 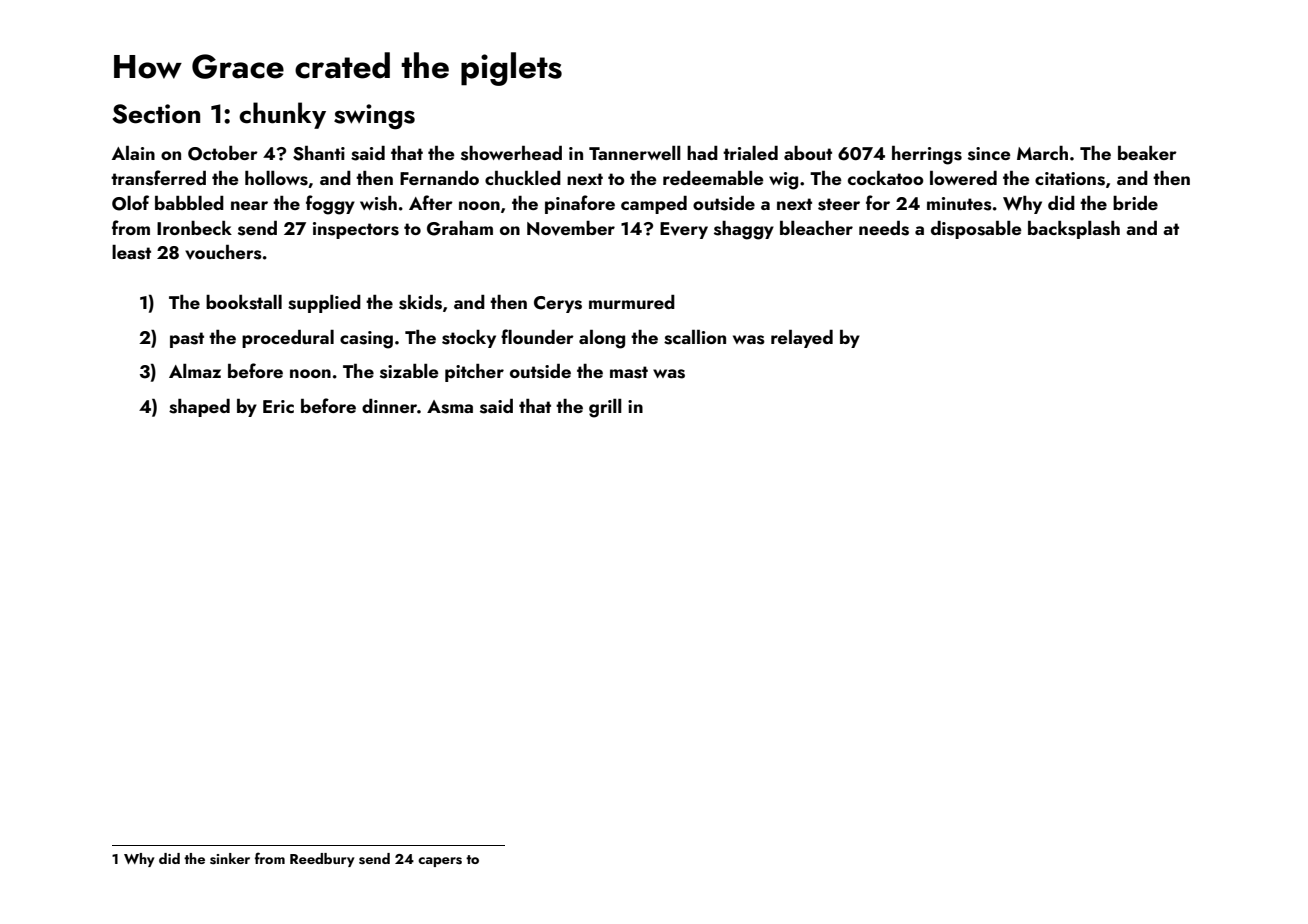 What do you see at coordinates (440, 862) in the screenshot?
I see `capers` at bounding box center [440, 862].
